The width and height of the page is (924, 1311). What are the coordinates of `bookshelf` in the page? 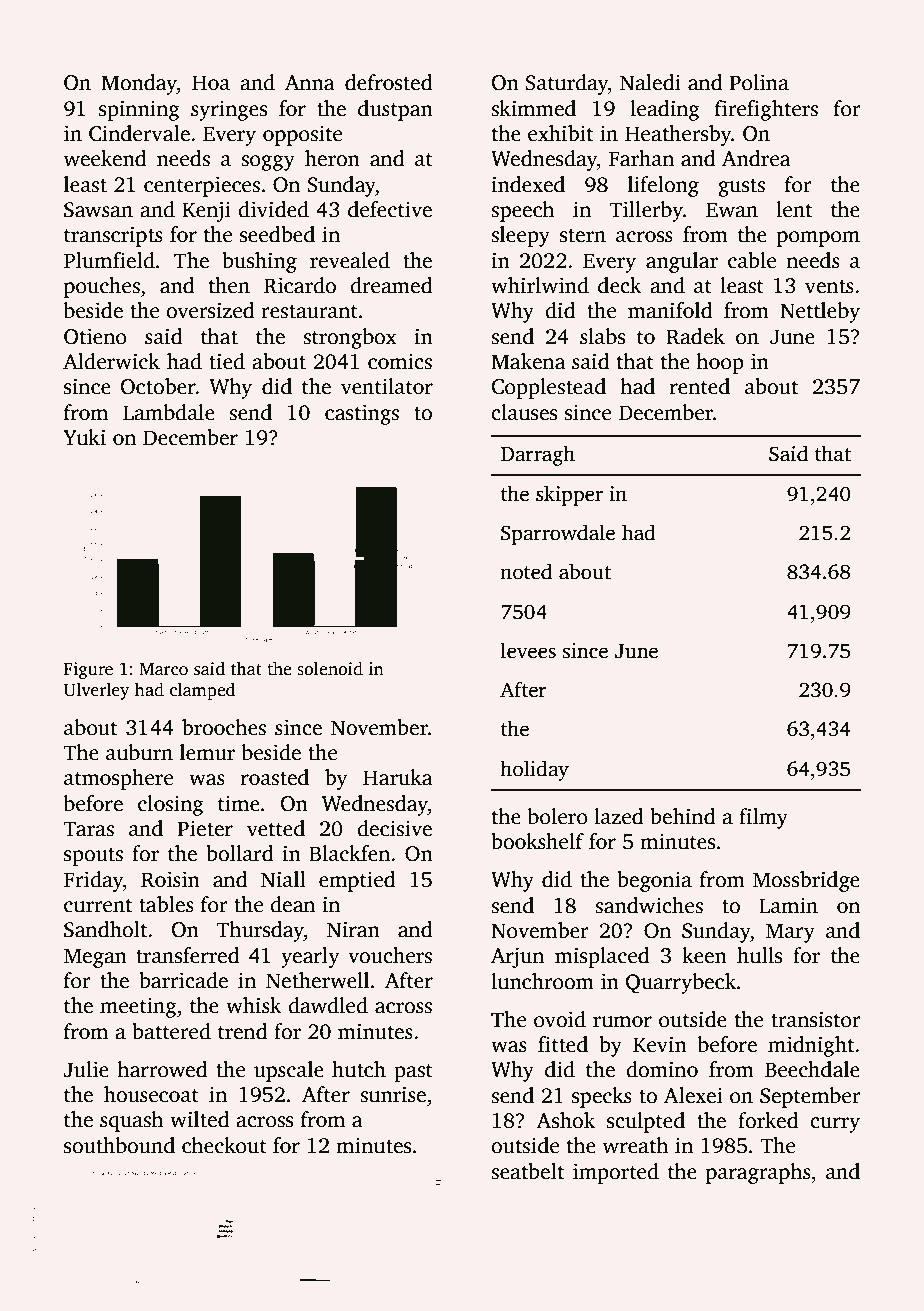 It's located at (537, 841).
